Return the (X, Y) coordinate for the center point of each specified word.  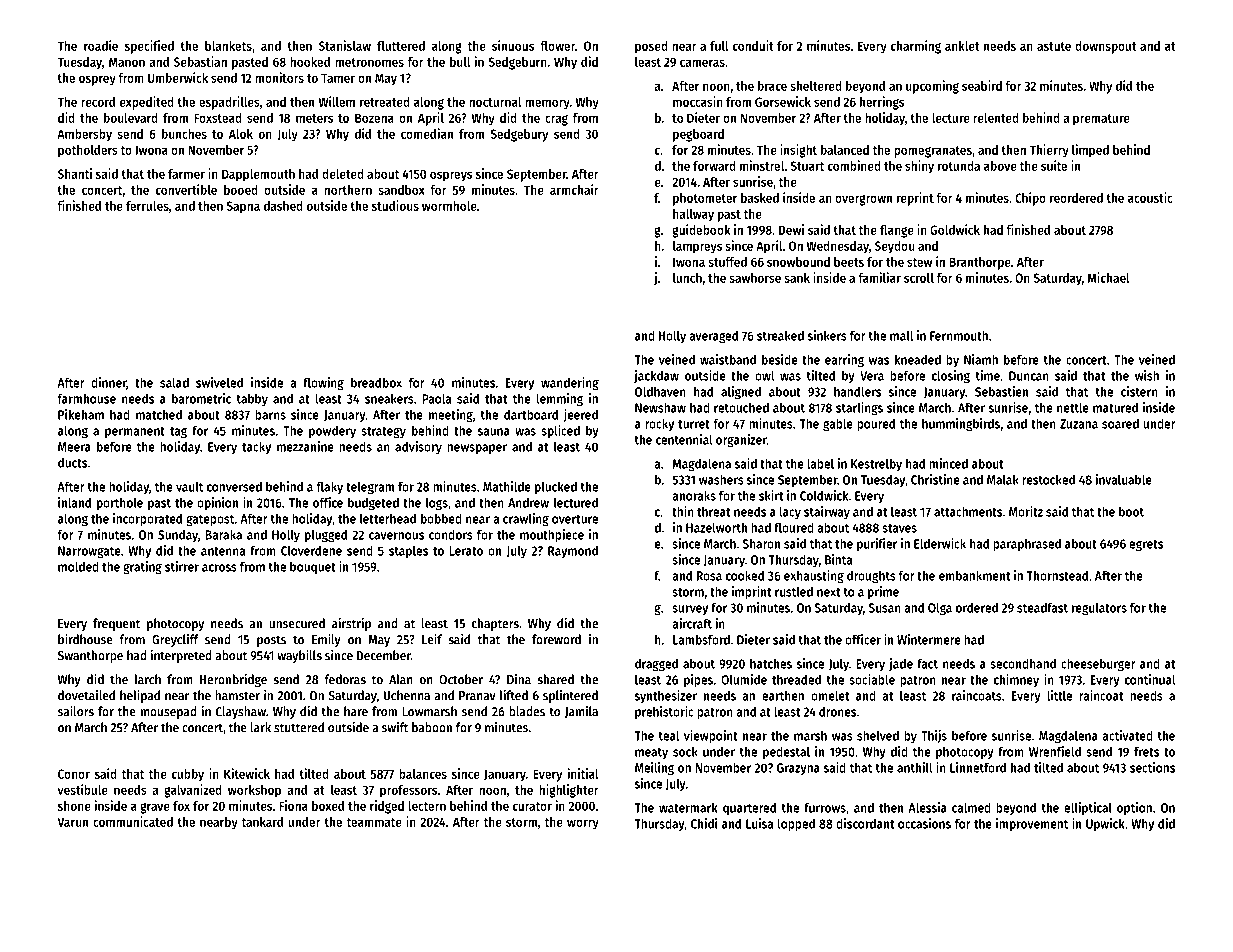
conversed (234, 486)
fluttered (401, 46)
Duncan (1029, 376)
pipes (698, 680)
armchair (574, 189)
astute (1054, 46)
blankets (228, 46)
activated (1127, 735)
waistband (728, 359)
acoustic (1150, 197)
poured (876, 425)
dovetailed (86, 695)
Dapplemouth (258, 175)
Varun (72, 822)
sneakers (389, 398)
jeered (580, 415)
